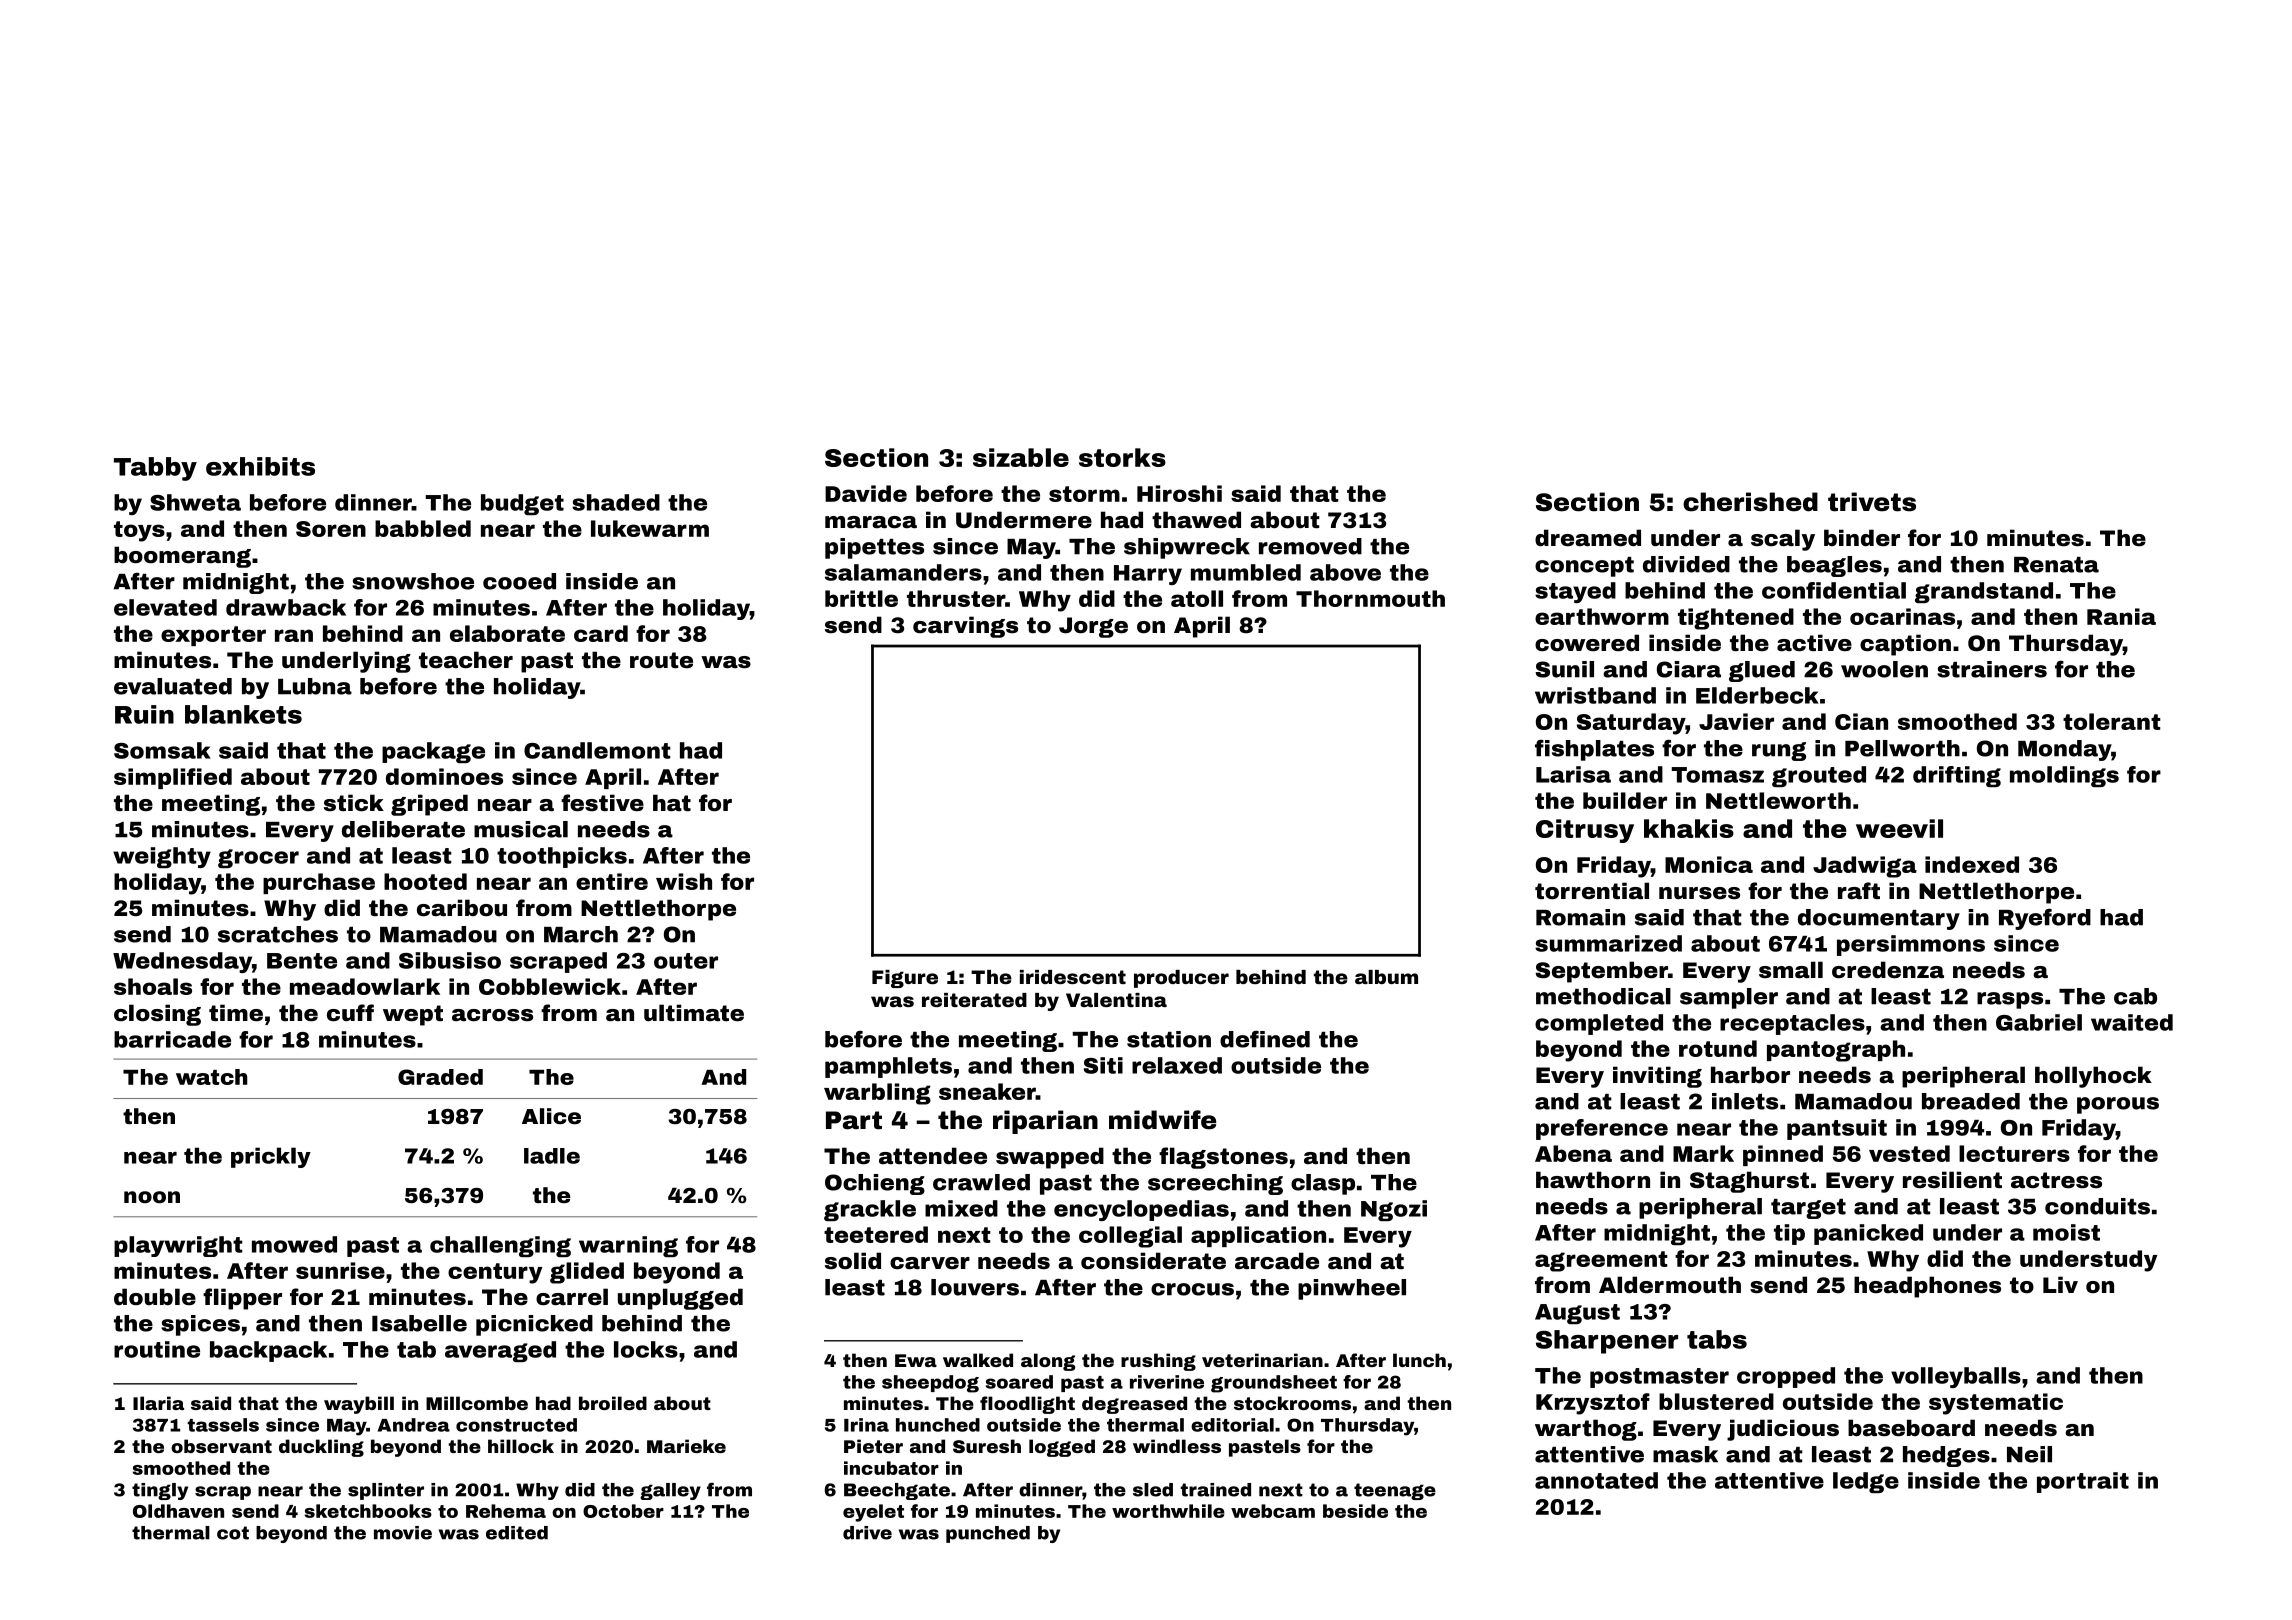 This screenshot has width=2292, height=1620. What do you see at coordinates (2056, 565) in the screenshot?
I see `Renata` at bounding box center [2056, 565].
